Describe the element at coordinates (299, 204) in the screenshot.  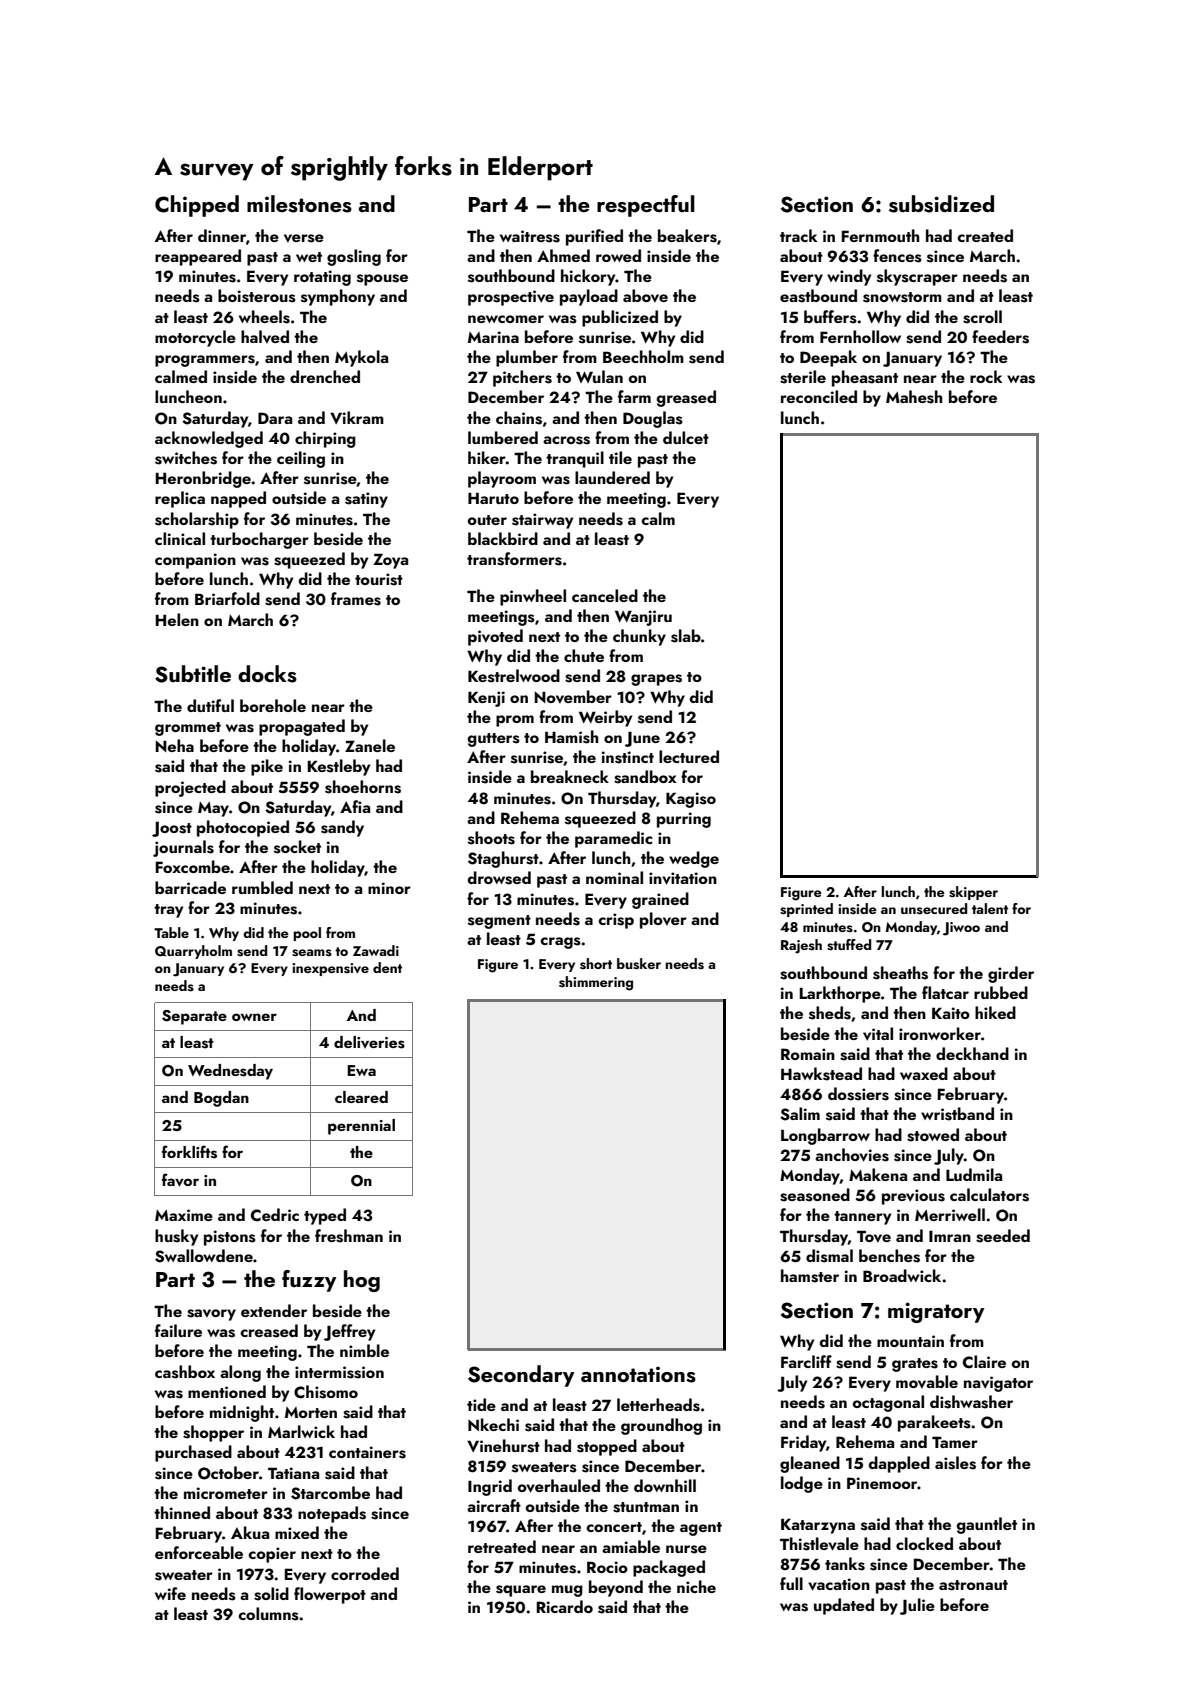
I see `milestones` at that location.
